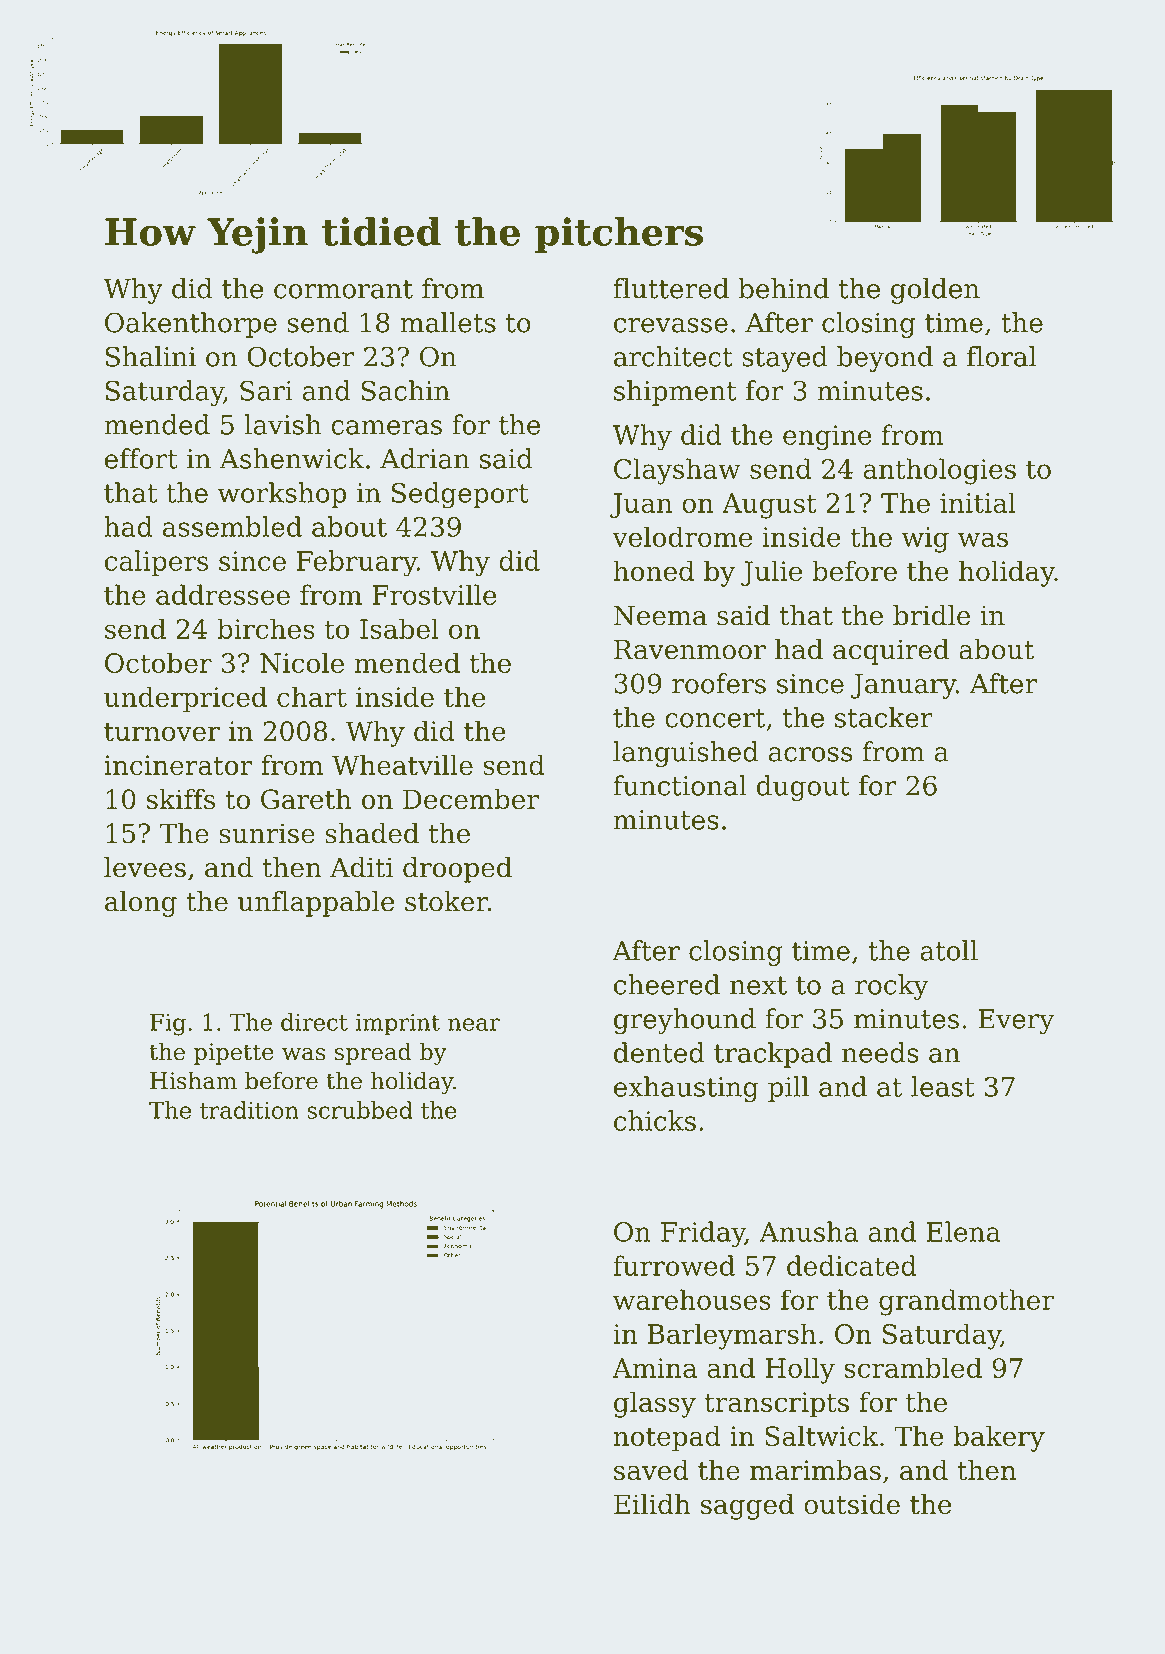 The image size is (1165, 1654). I want to click on Eilidh, so click(652, 1504).
